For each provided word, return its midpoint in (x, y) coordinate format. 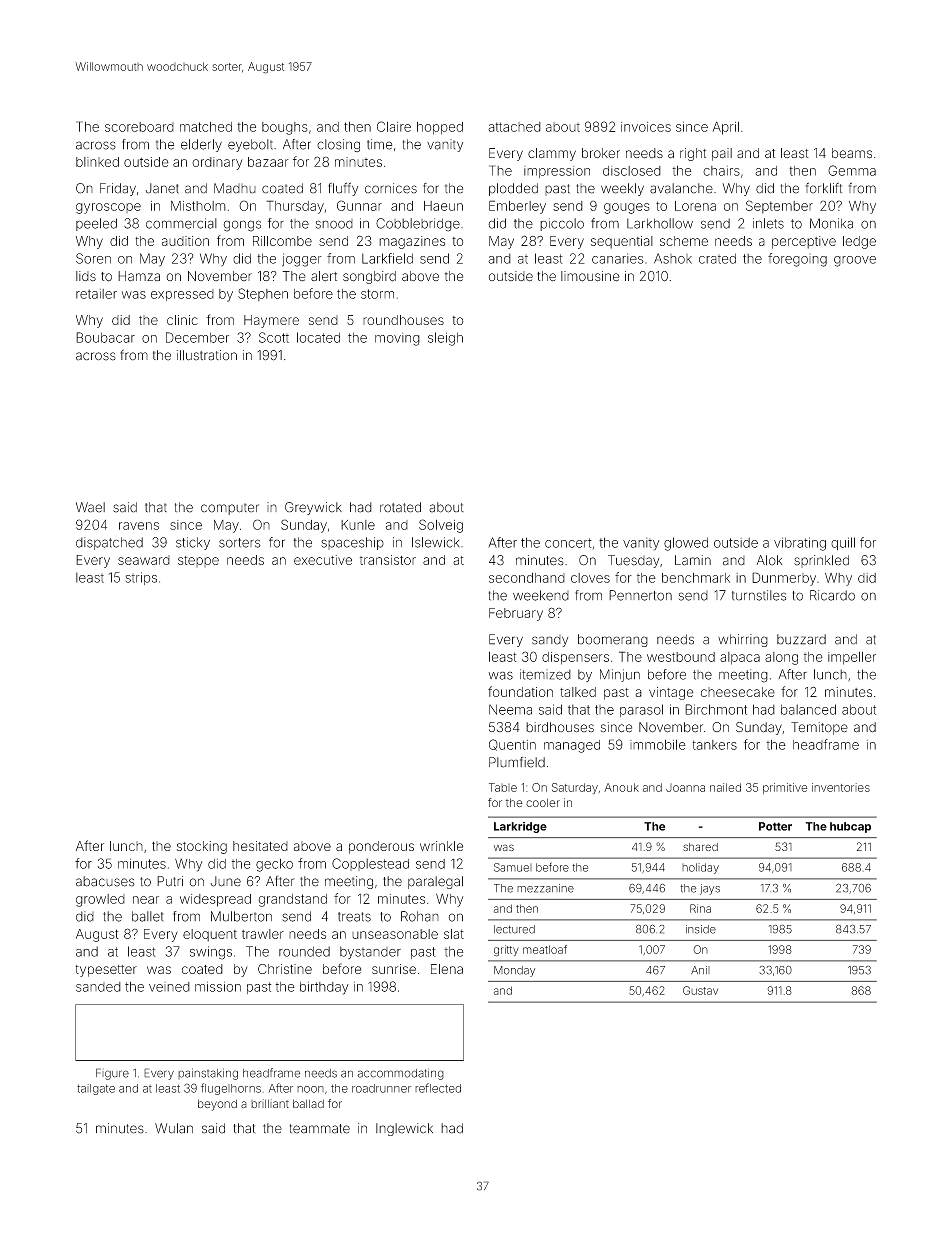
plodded (513, 189)
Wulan (174, 1128)
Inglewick (404, 1129)
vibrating (800, 544)
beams (852, 153)
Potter (775, 826)
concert (568, 543)
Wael (90, 507)
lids (86, 276)
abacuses (105, 881)
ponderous (381, 847)
